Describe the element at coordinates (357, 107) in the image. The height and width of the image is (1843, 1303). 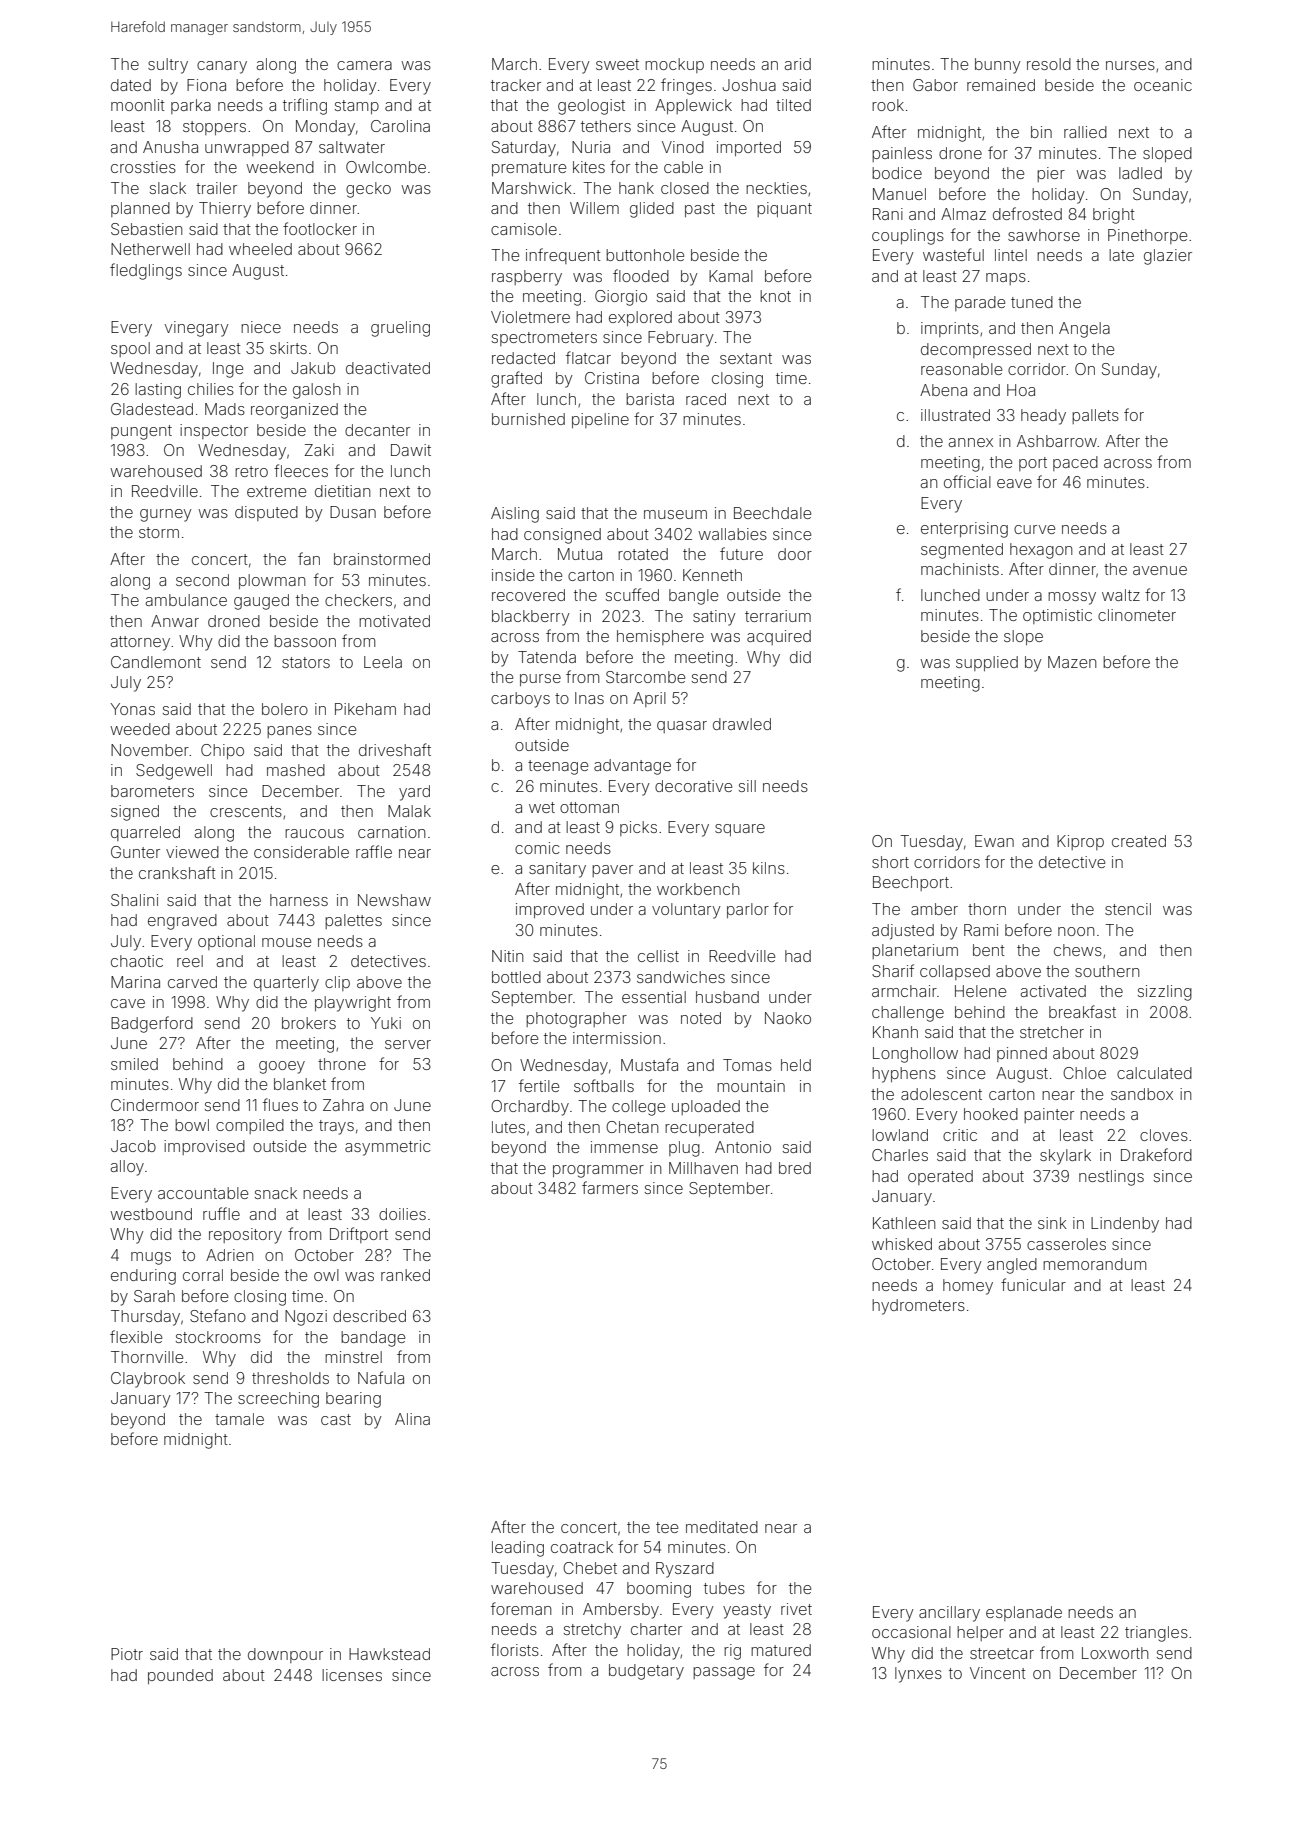
I see `stamp` at that location.
